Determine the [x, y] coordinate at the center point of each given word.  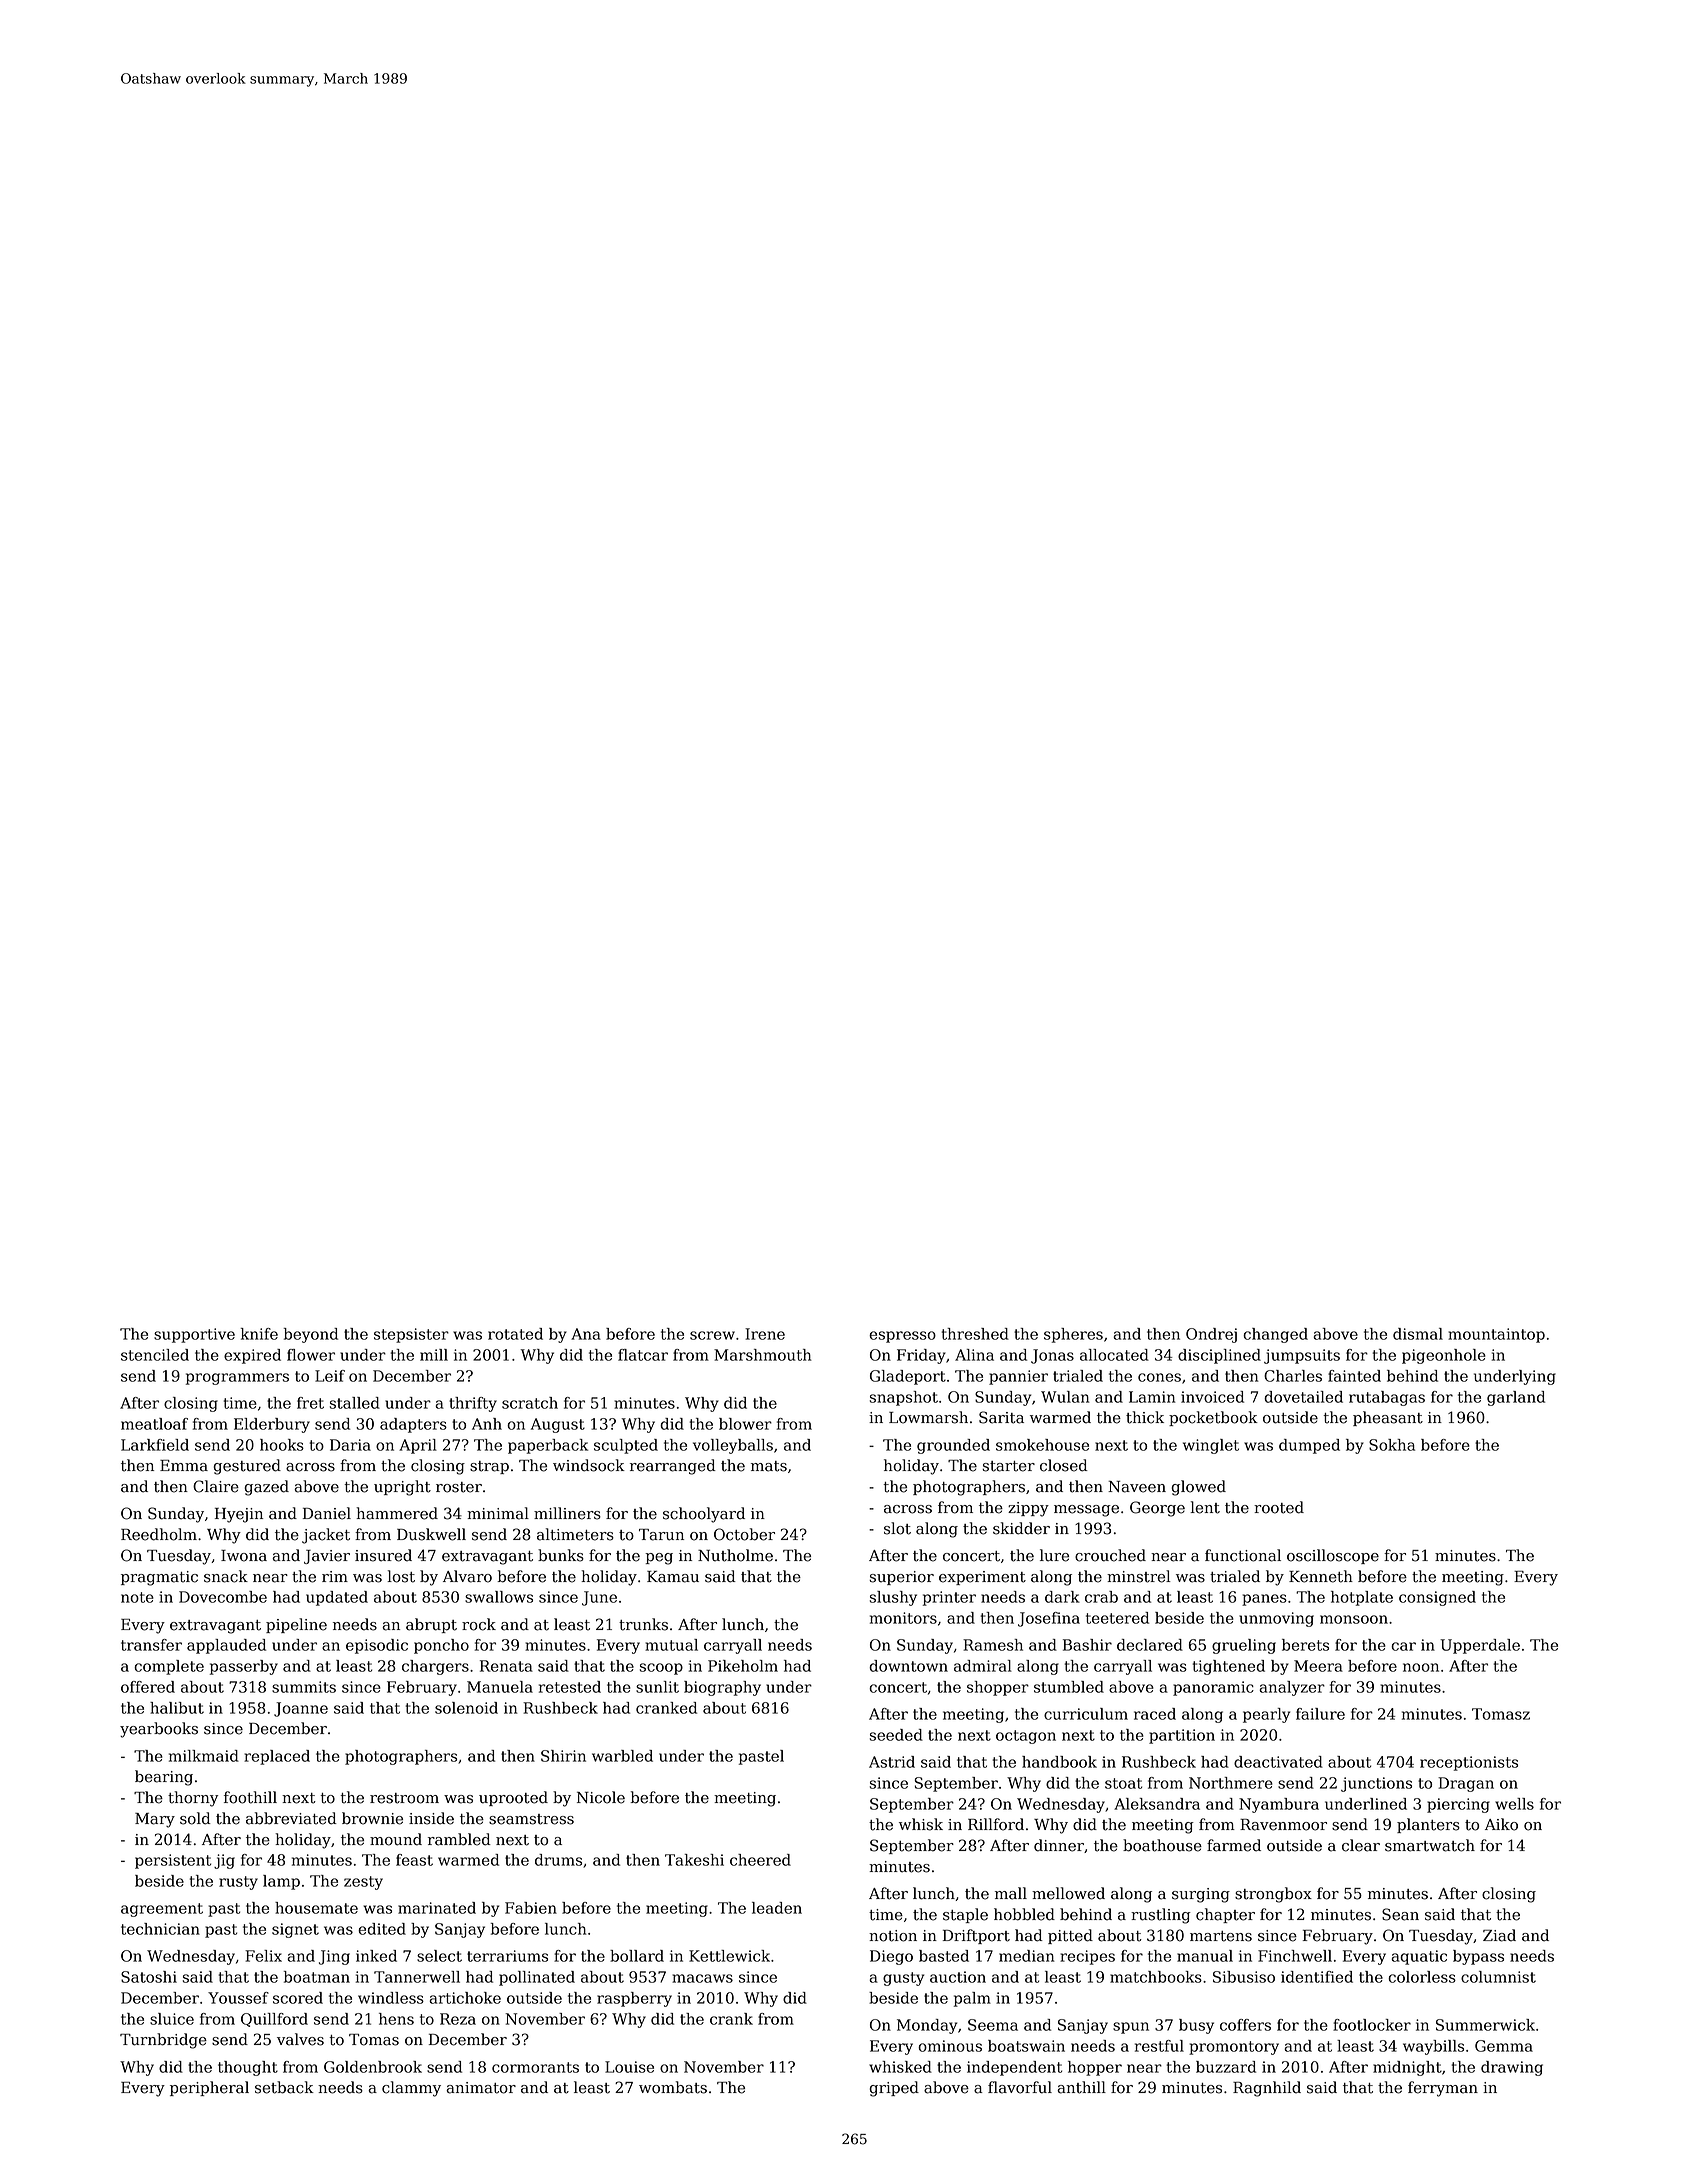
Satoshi [149, 1977]
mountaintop [1496, 1335]
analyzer [1292, 1688]
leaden [777, 1908]
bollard [637, 1956]
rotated [515, 1334]
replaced [277, 1757]
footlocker [1372, 2025]
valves [300, 2039]
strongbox [1273, 1895]
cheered [760, 1860]
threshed [975, 1334]
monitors [903, 1618]
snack [226, 1576]
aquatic [1419, 1957]
